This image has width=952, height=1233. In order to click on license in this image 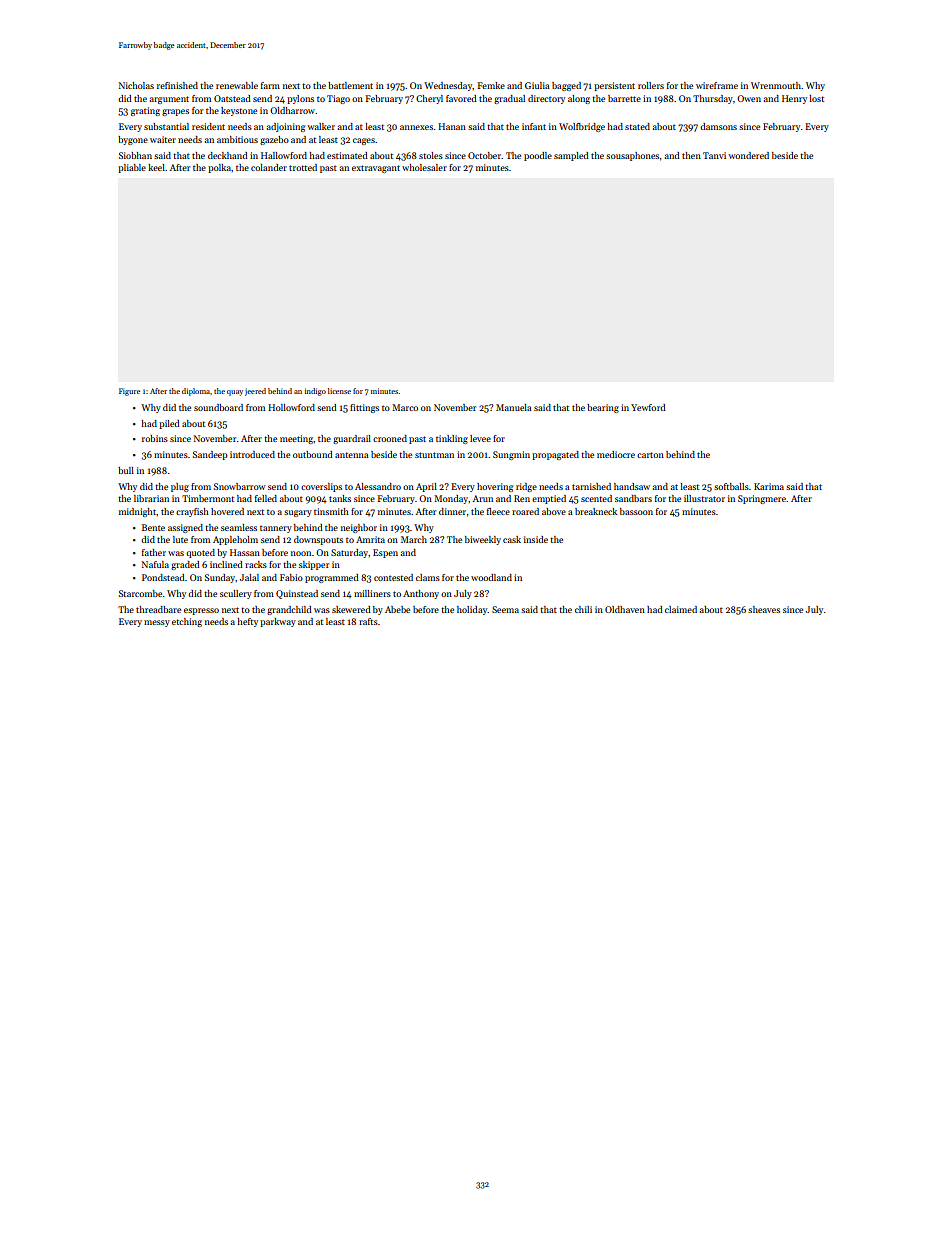, I will do `click(339, 391)`.
